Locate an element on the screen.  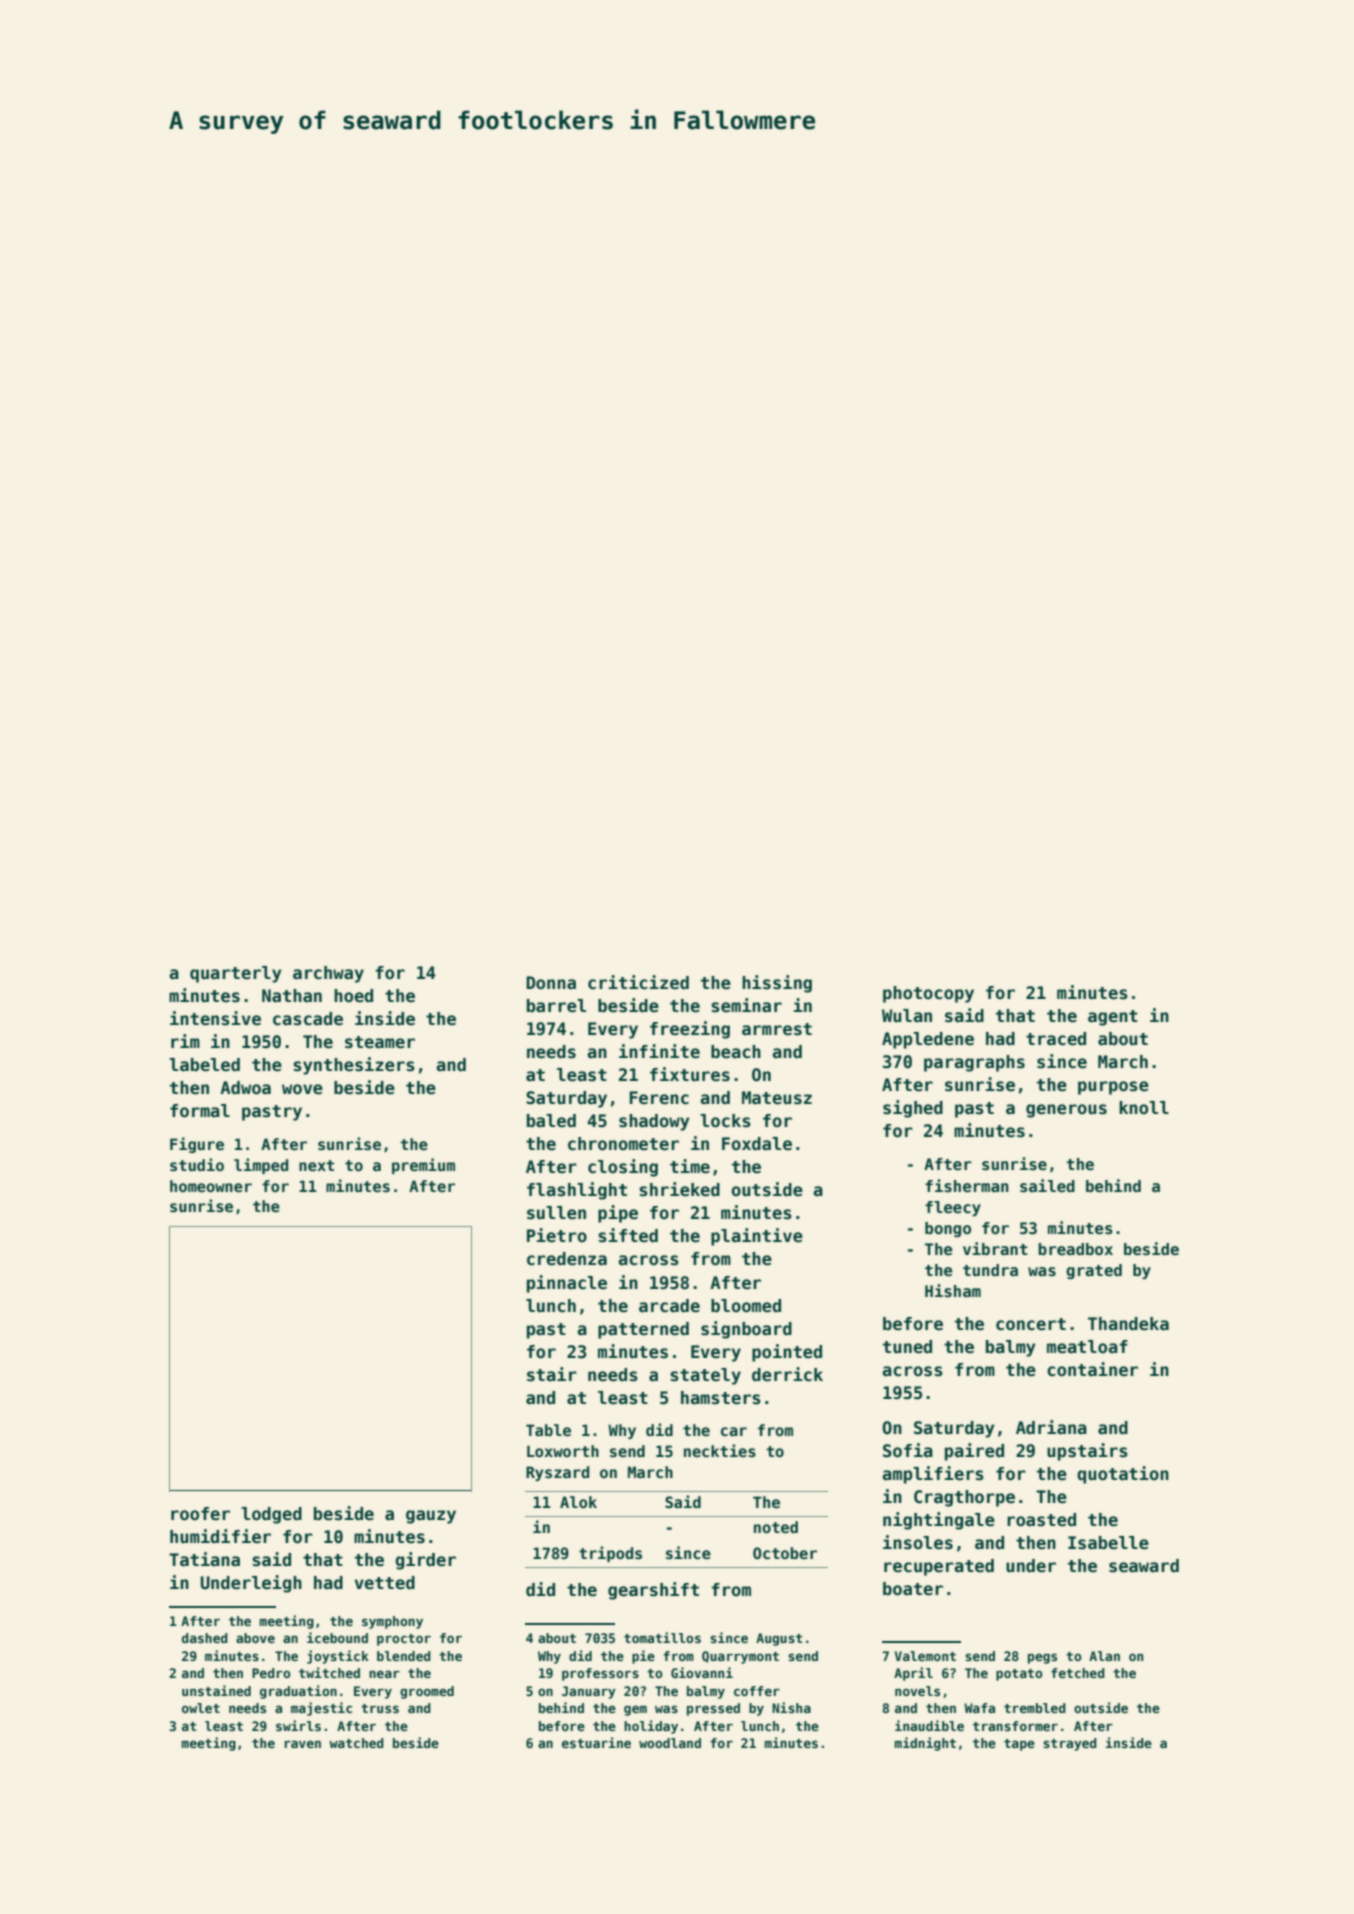
Hisham is located at coordinates (953, 1291).
